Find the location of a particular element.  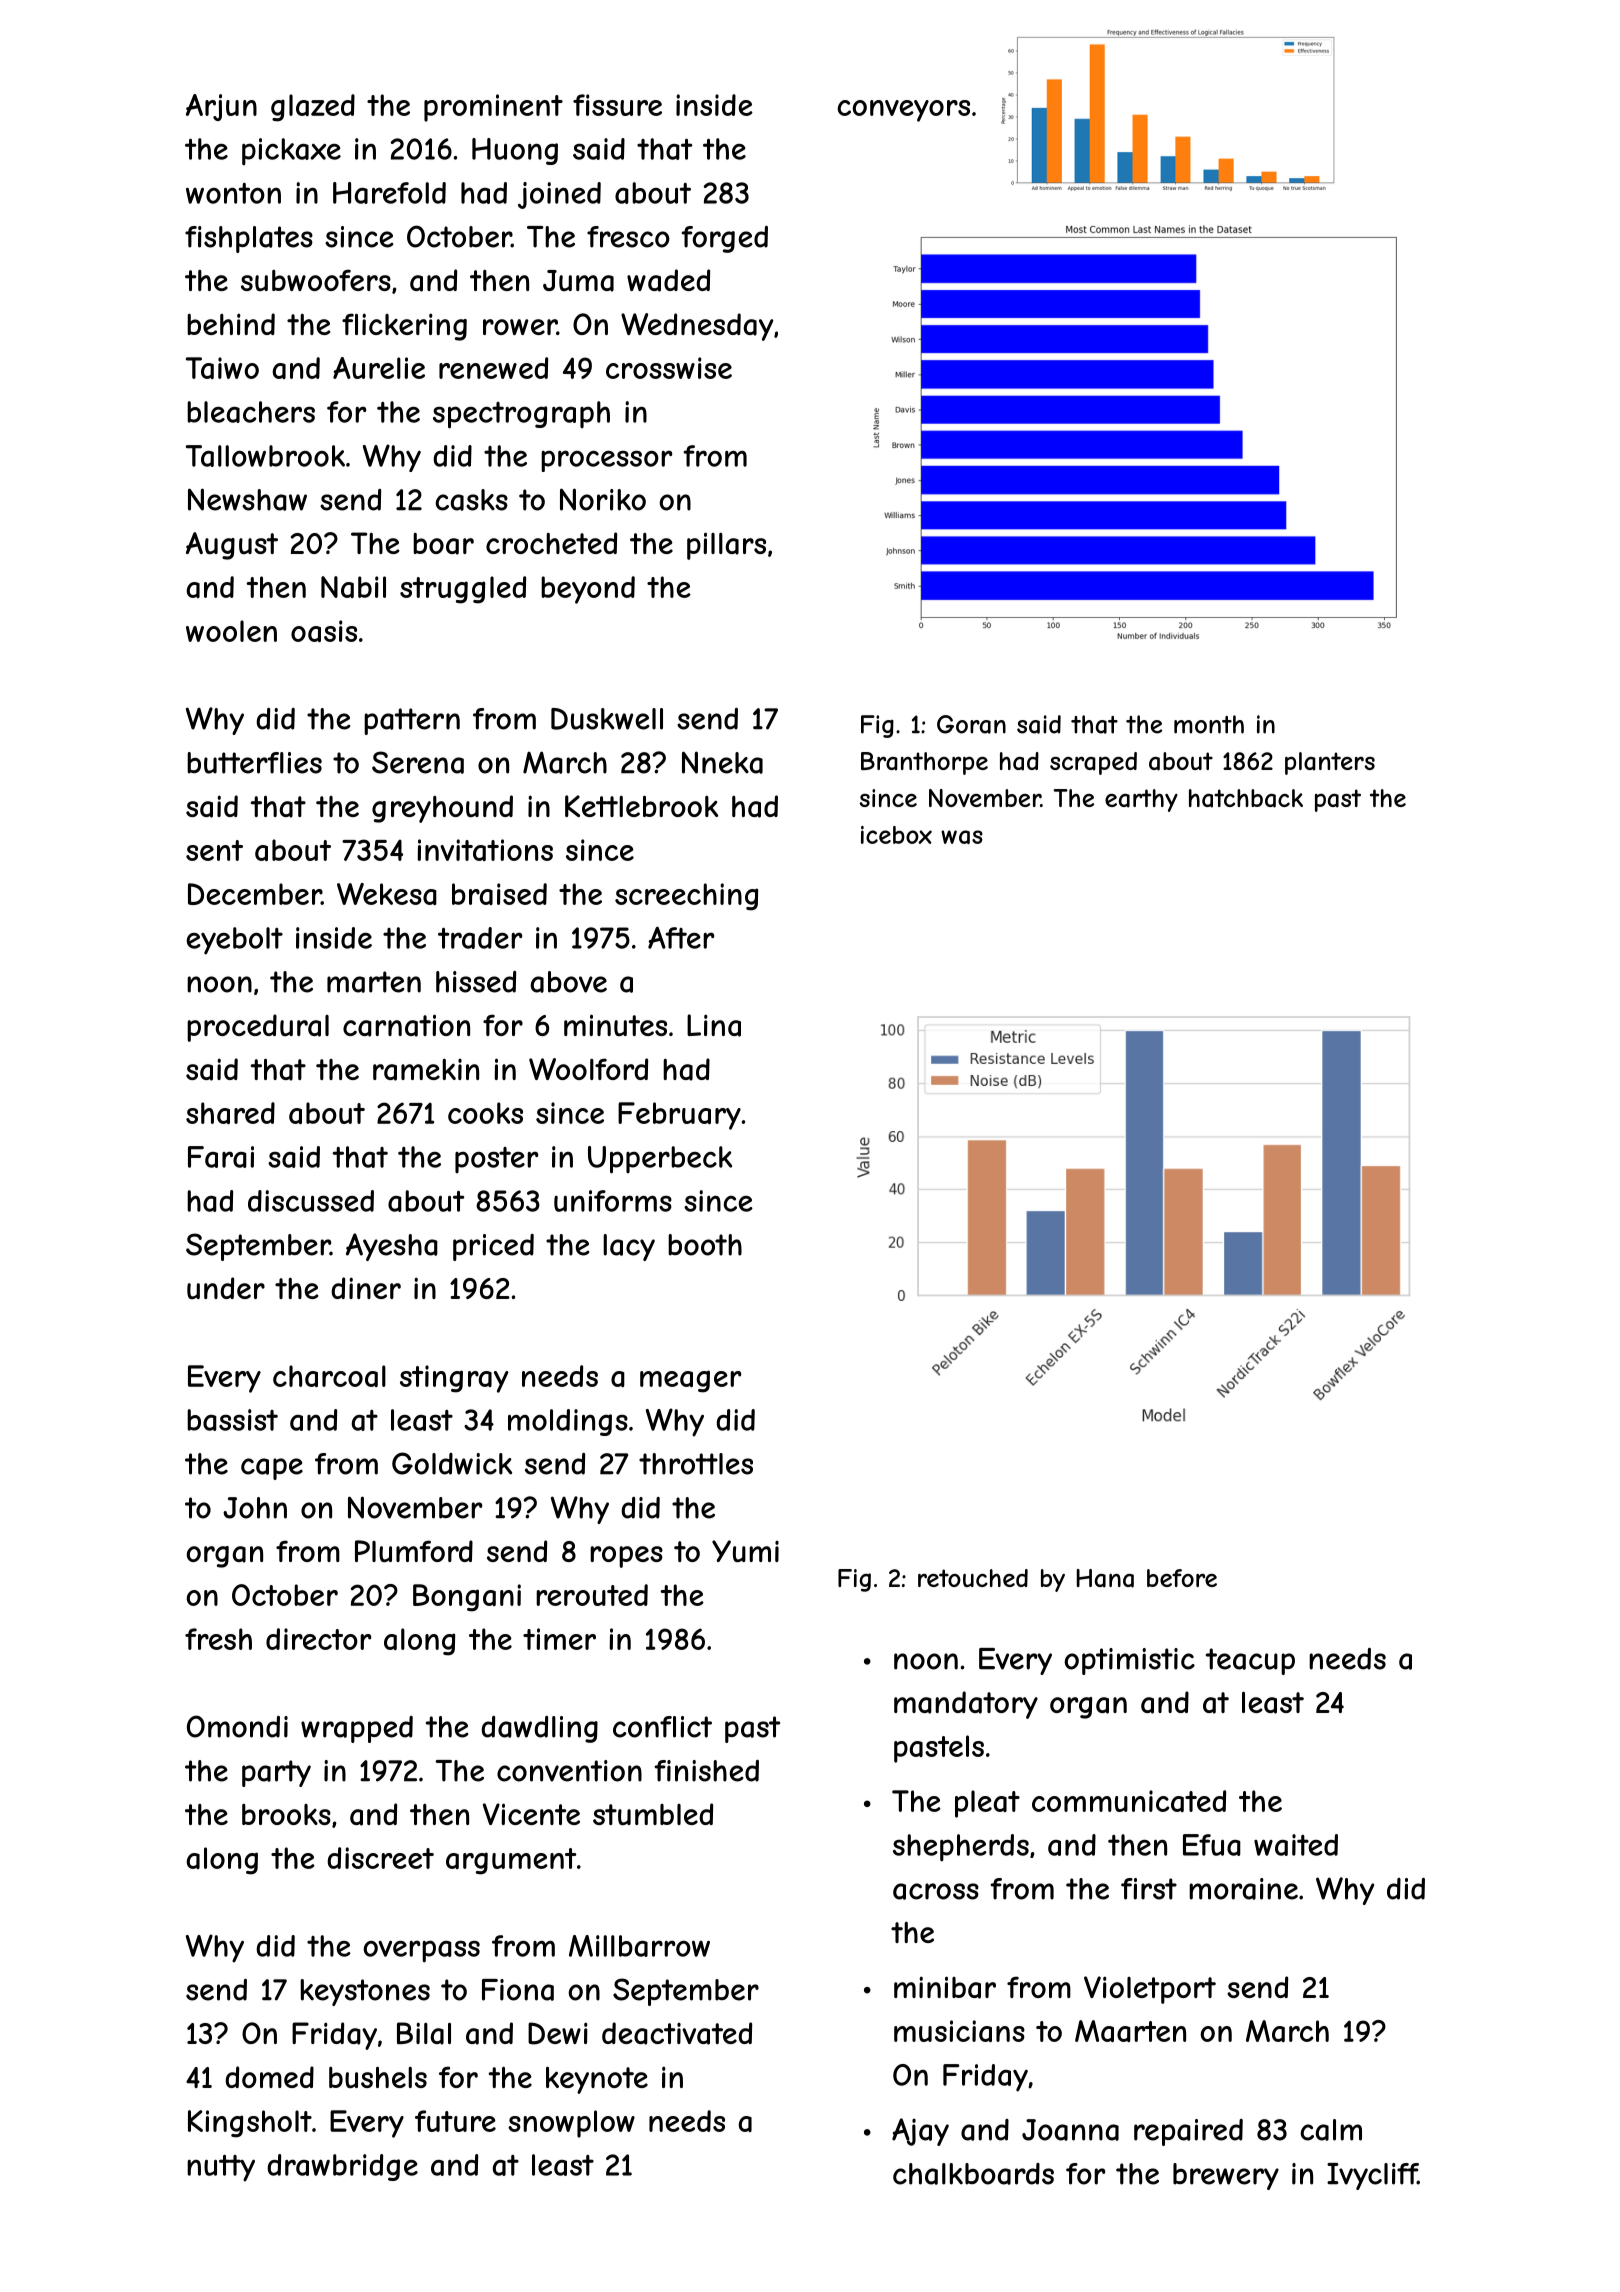

After is located at coordinates (681, 937).
